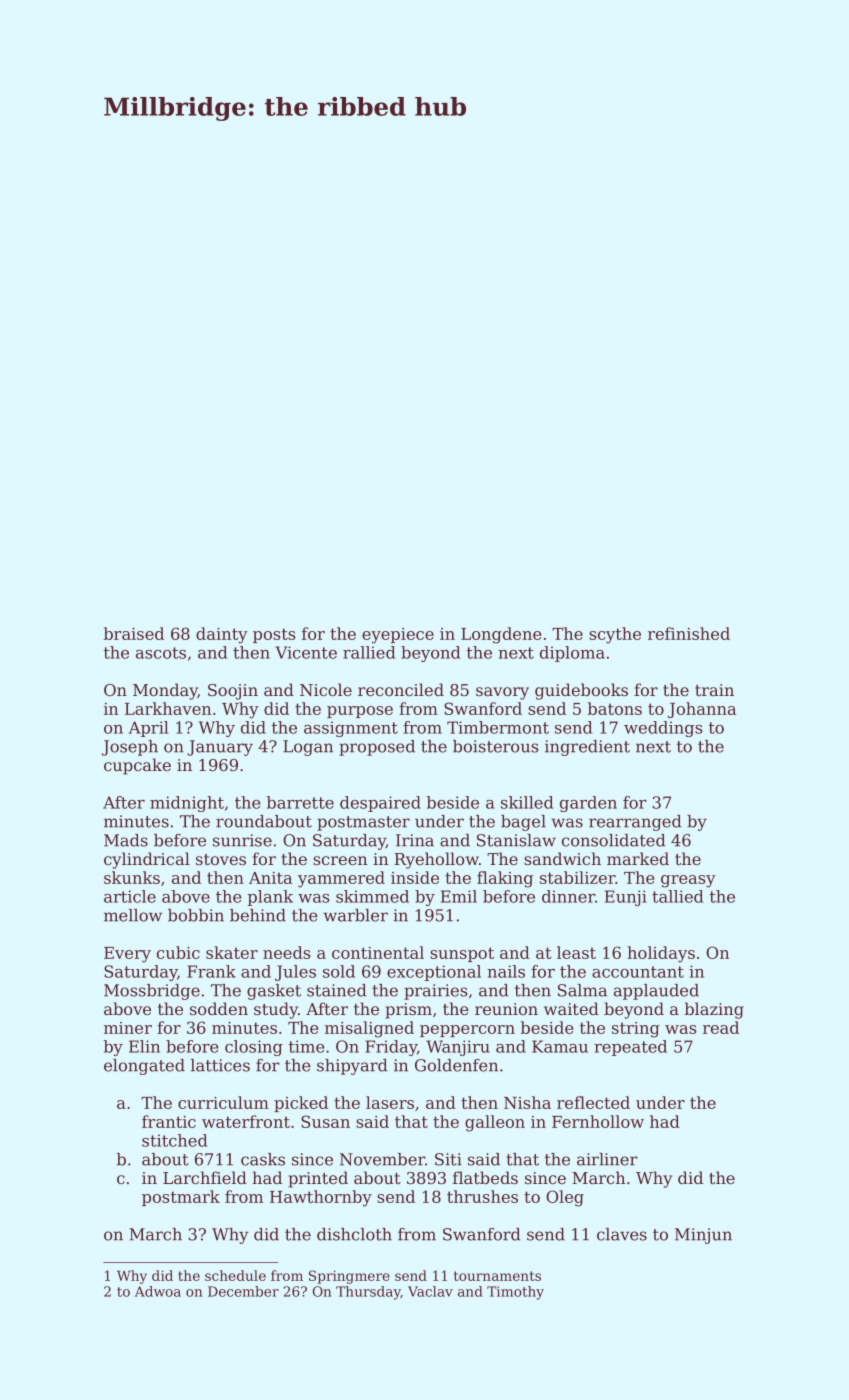 The image size is (849, 1400). Describe the element at coordinates (246, 1121) in the page. I see `waterfront` at that location.
